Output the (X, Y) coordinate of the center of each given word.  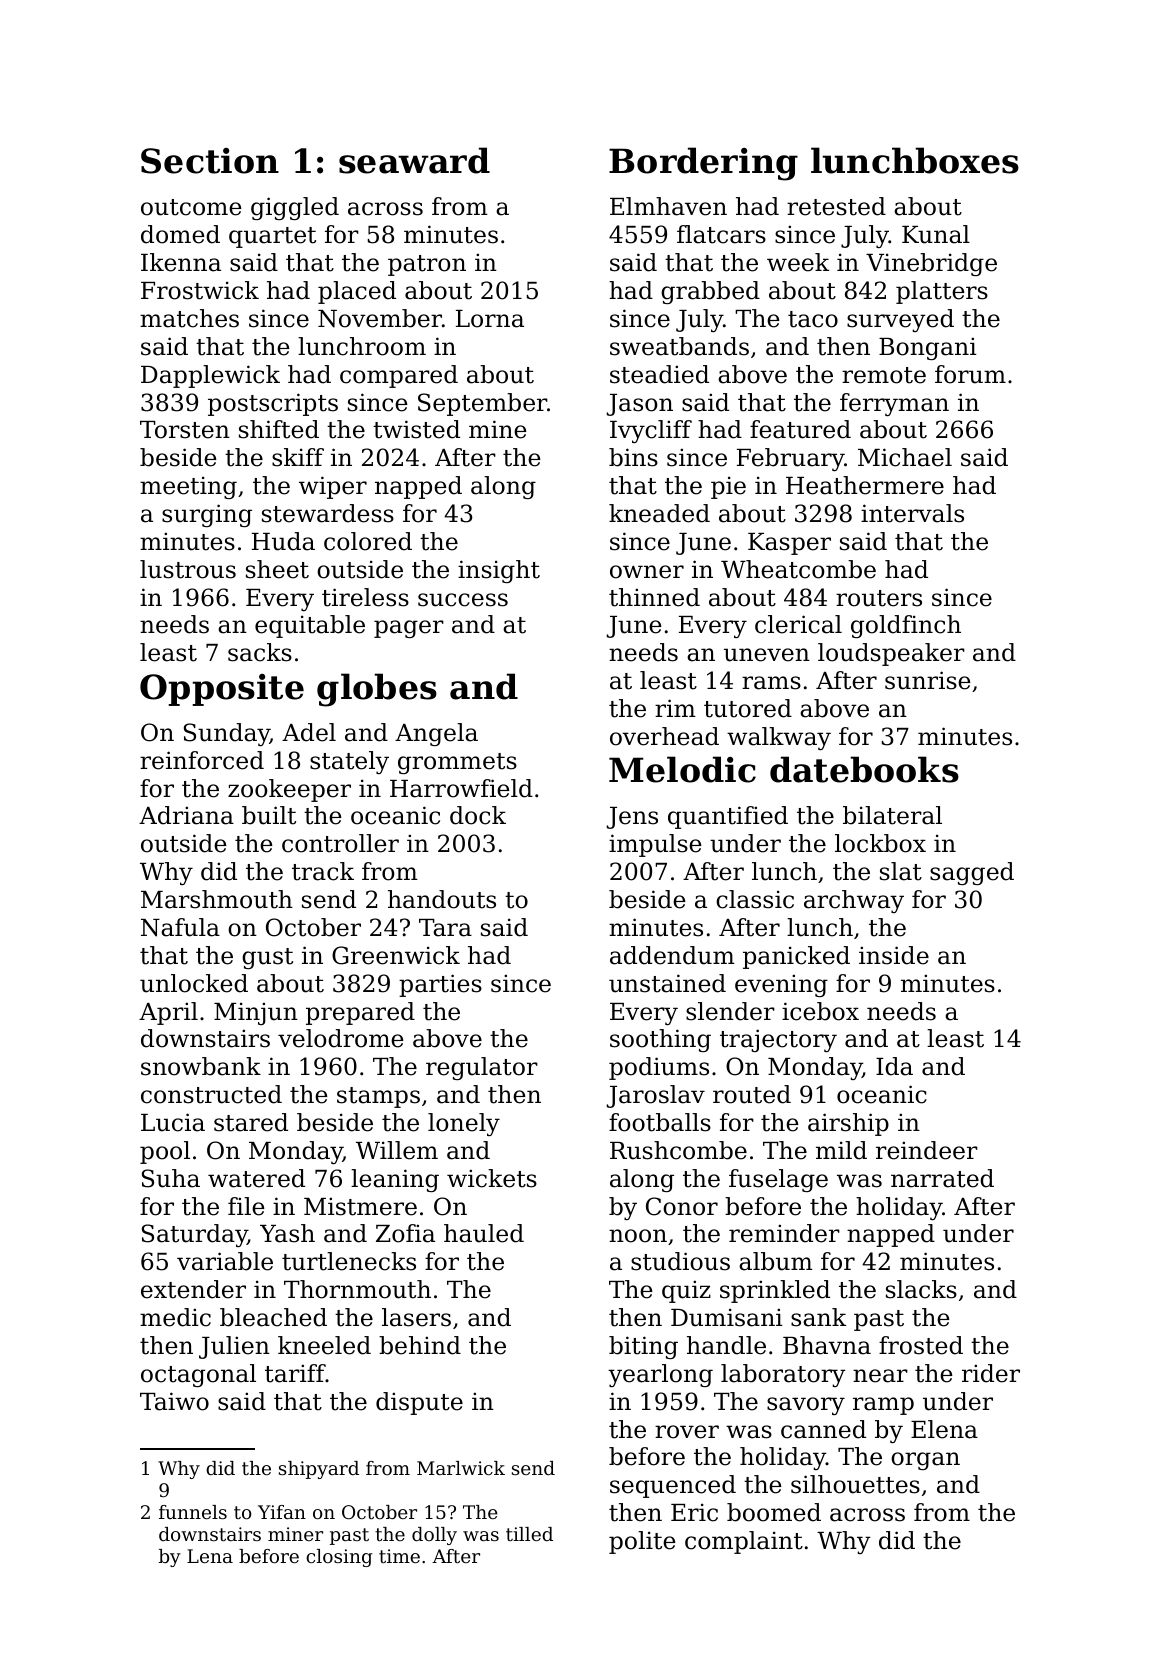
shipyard (319, 1470)
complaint (744, 1542)
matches (189, 318)
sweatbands (679, 346)
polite (642, 1542)
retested (836, 206)
